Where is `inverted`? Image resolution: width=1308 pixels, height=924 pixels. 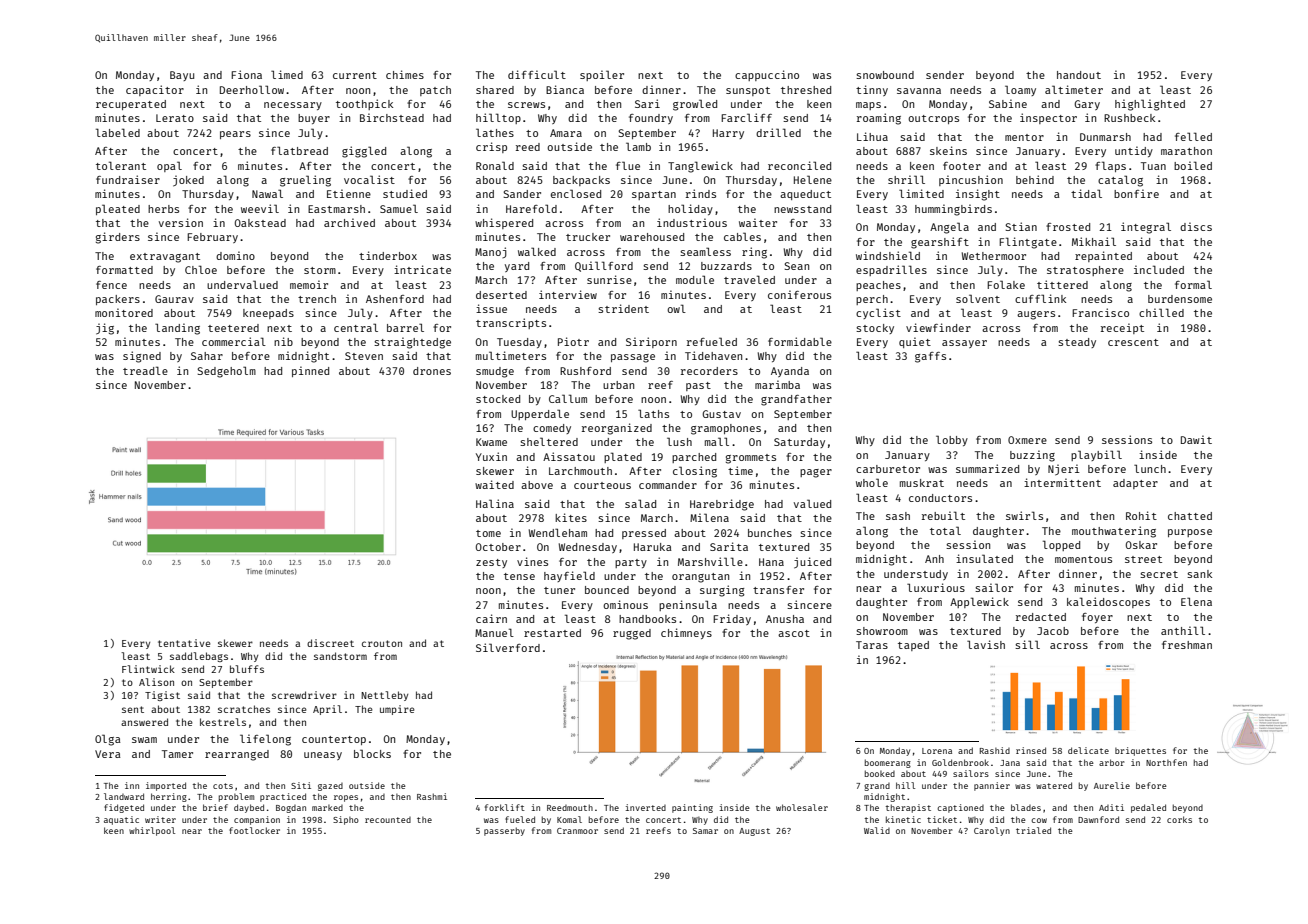 inverted is located at coordinates (646, 807).
